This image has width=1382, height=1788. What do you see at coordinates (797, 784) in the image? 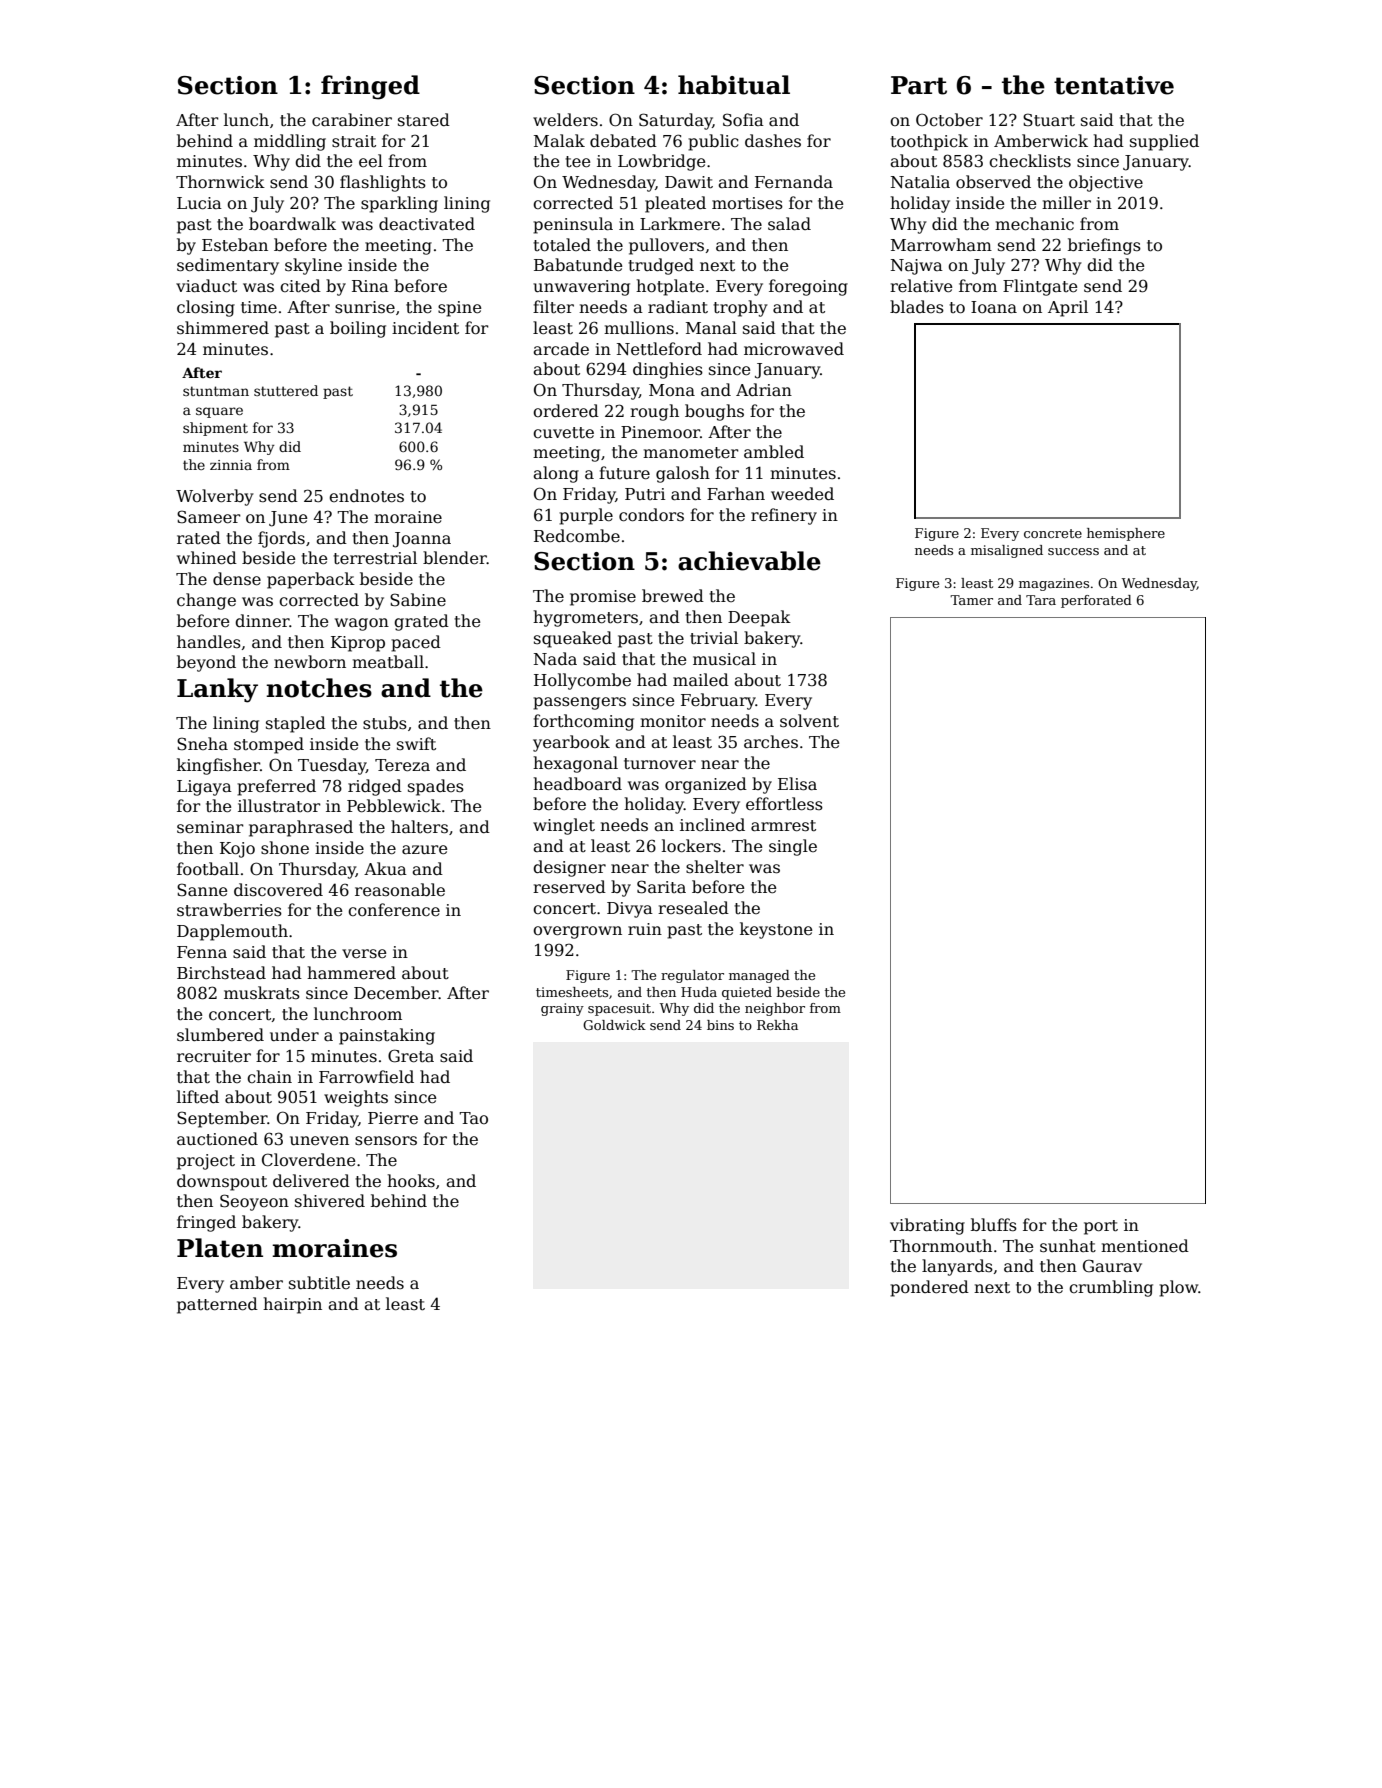
I see `Elisa` at bounding box center [797, 784].
